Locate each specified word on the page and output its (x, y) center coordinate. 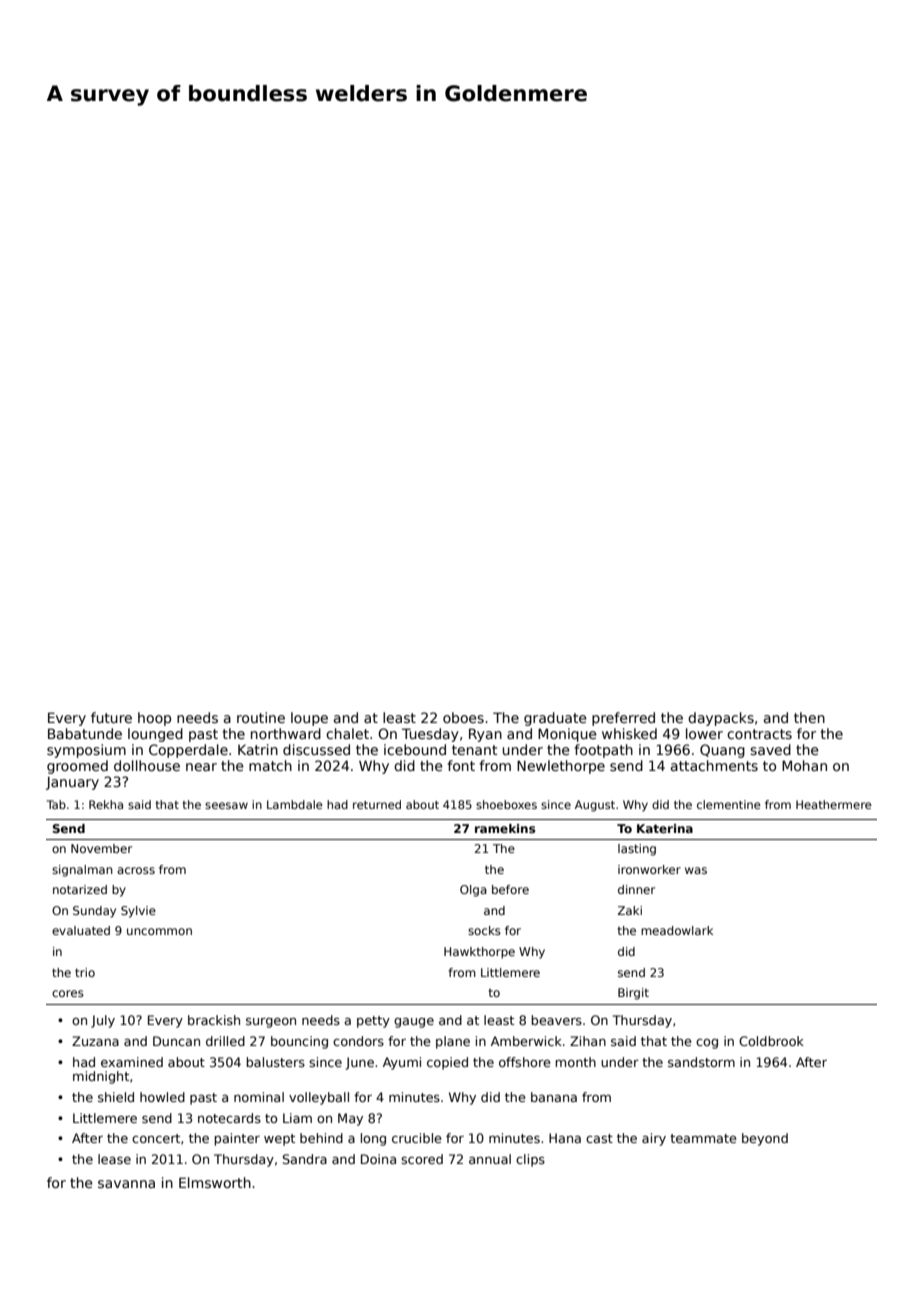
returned (377, 804)
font (461, 765)
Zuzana (95, 1041)
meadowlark (677, 930)
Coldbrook (771, 1041)
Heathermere (834, 804)
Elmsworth (215, 1182)
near (201, 767)
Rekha (106, 804)
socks (484, 930)
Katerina (665, 828)
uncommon (159, 931)
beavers (556, 1020)
